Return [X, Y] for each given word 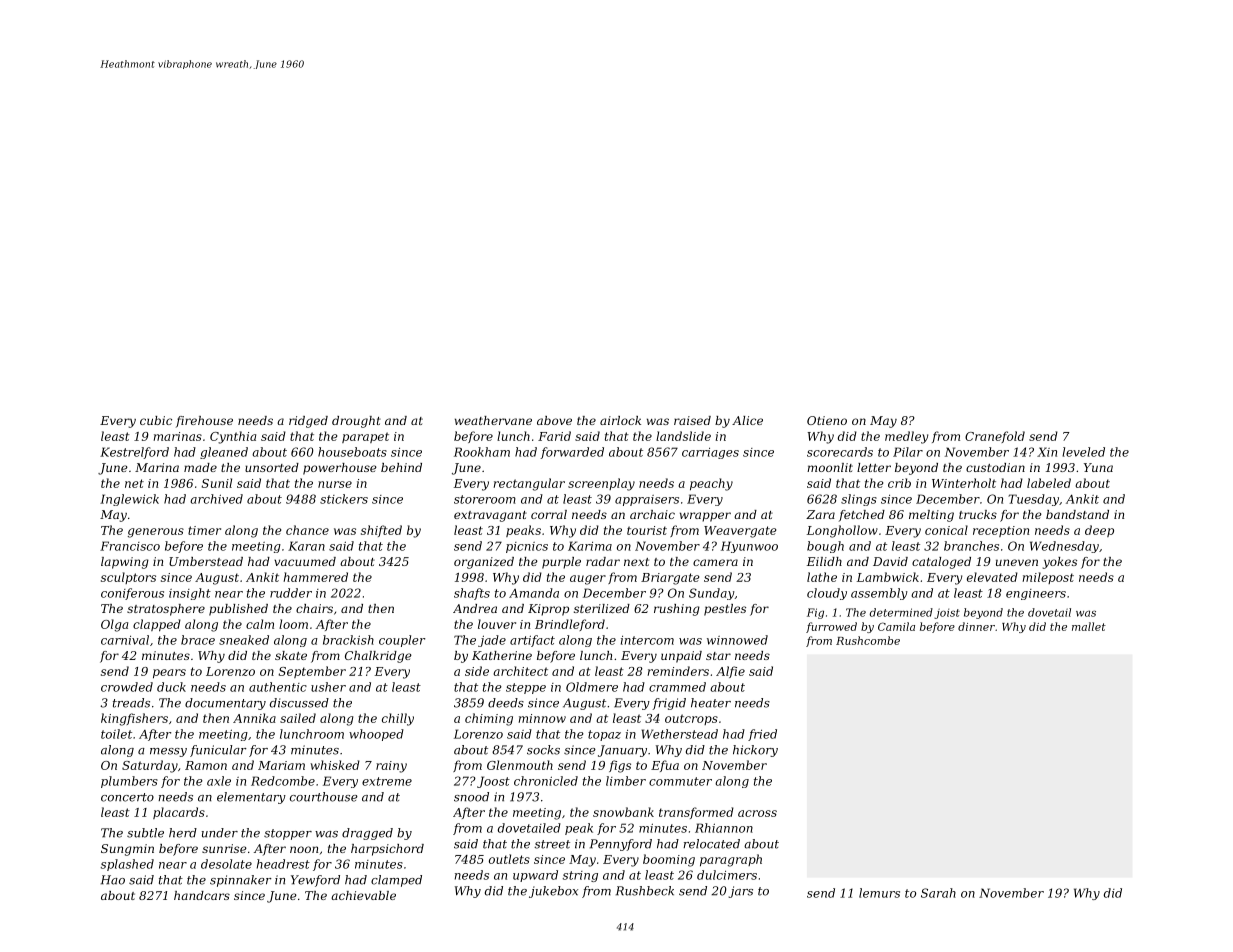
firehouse [204, 422]
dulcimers [727, 875]
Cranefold [995, 437]
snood [471, 797]
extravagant [490, 516]
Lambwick [888, 577]
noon [304, 849]
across [757, 813]
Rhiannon [724, 828]
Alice [747, 420]
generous [156, 533]
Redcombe [283, 781]
